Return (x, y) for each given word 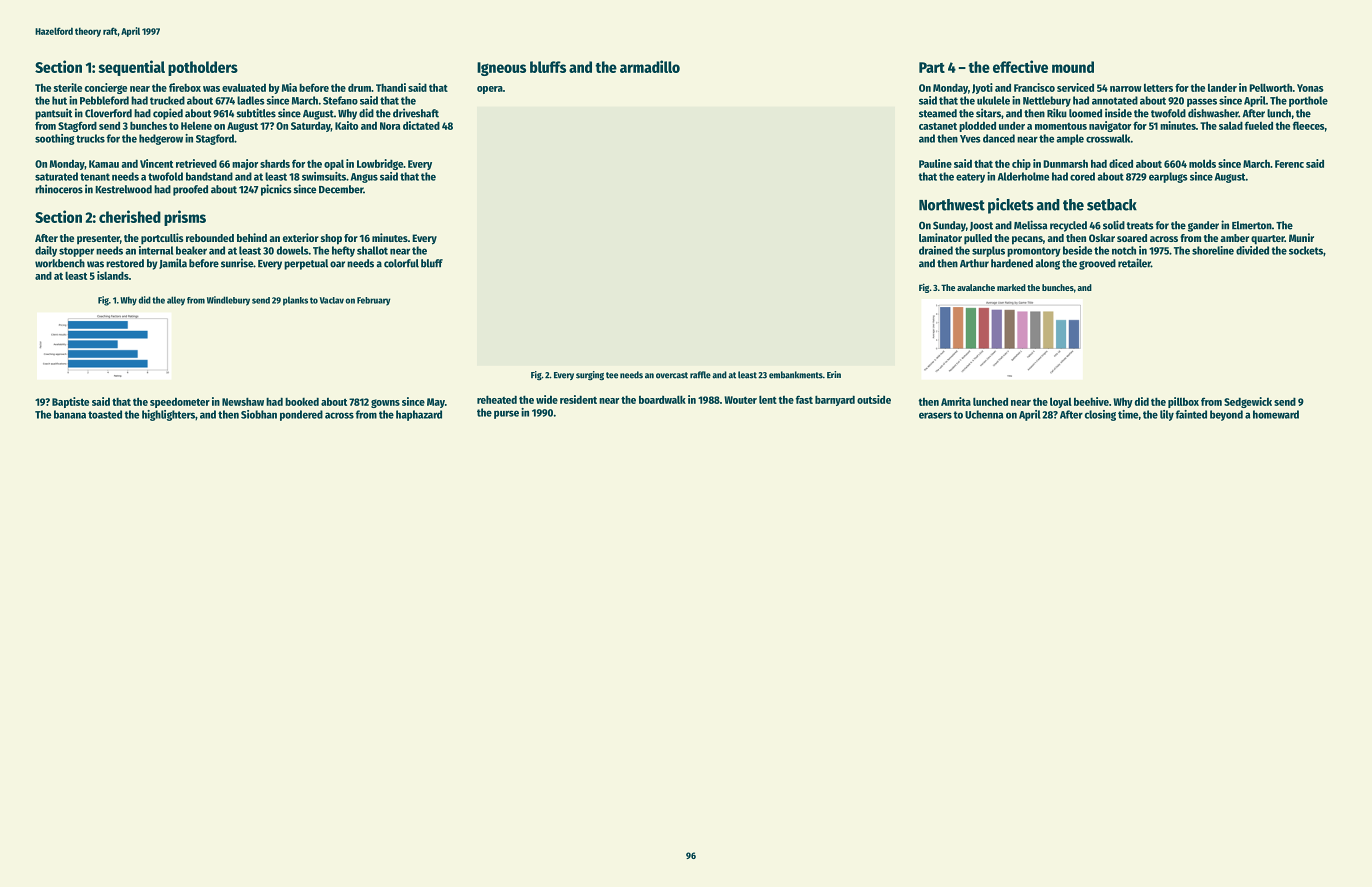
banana (70, 414)
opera (490, 90)
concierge (106, 88)
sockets (1306, 250)
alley (176, 301)
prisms (185, 218)
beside (1077, 250)
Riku (1057, 113)
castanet (938, 126)
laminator (940, 237)
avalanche (976, 287)
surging (590, 376)
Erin (834, 374)
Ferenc (1289, 164)
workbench (60, 263)
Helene (196, 126)
